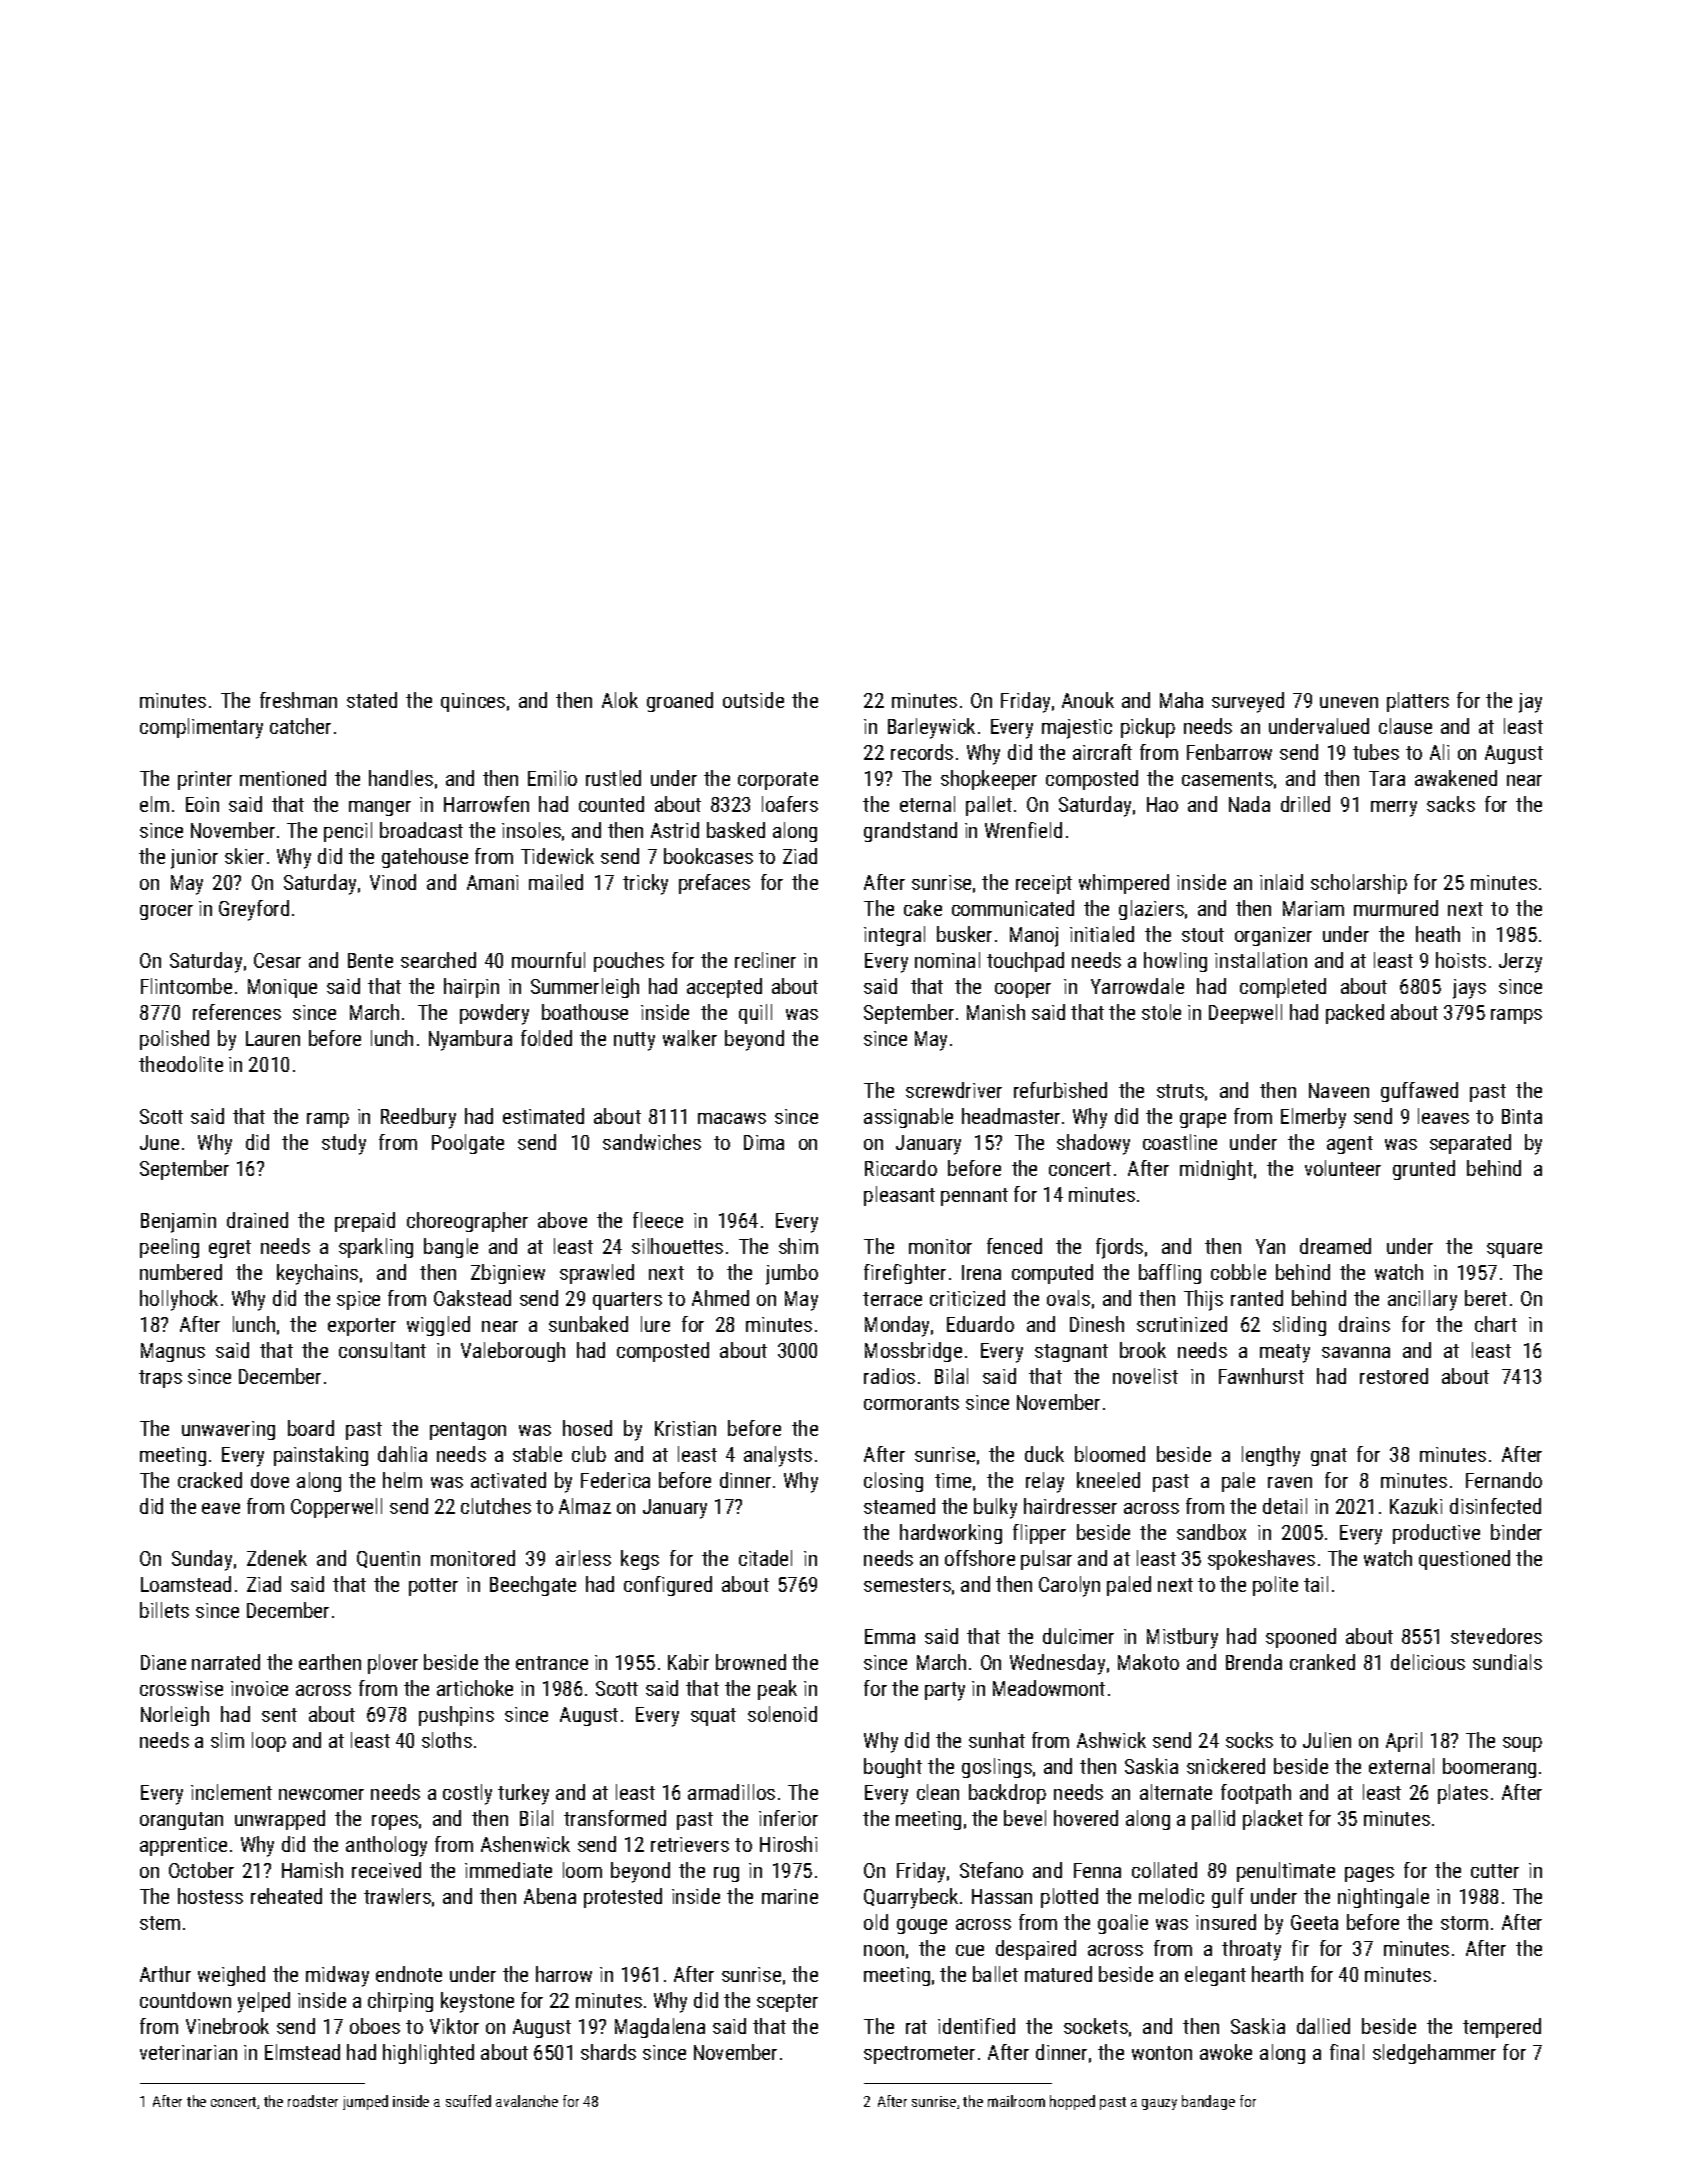 The height and width of the image is (2178, 1683). What do you see at coordinates (1356, 1352) in the image?
I see `savanna` at bounding box center [1356, 1352].
